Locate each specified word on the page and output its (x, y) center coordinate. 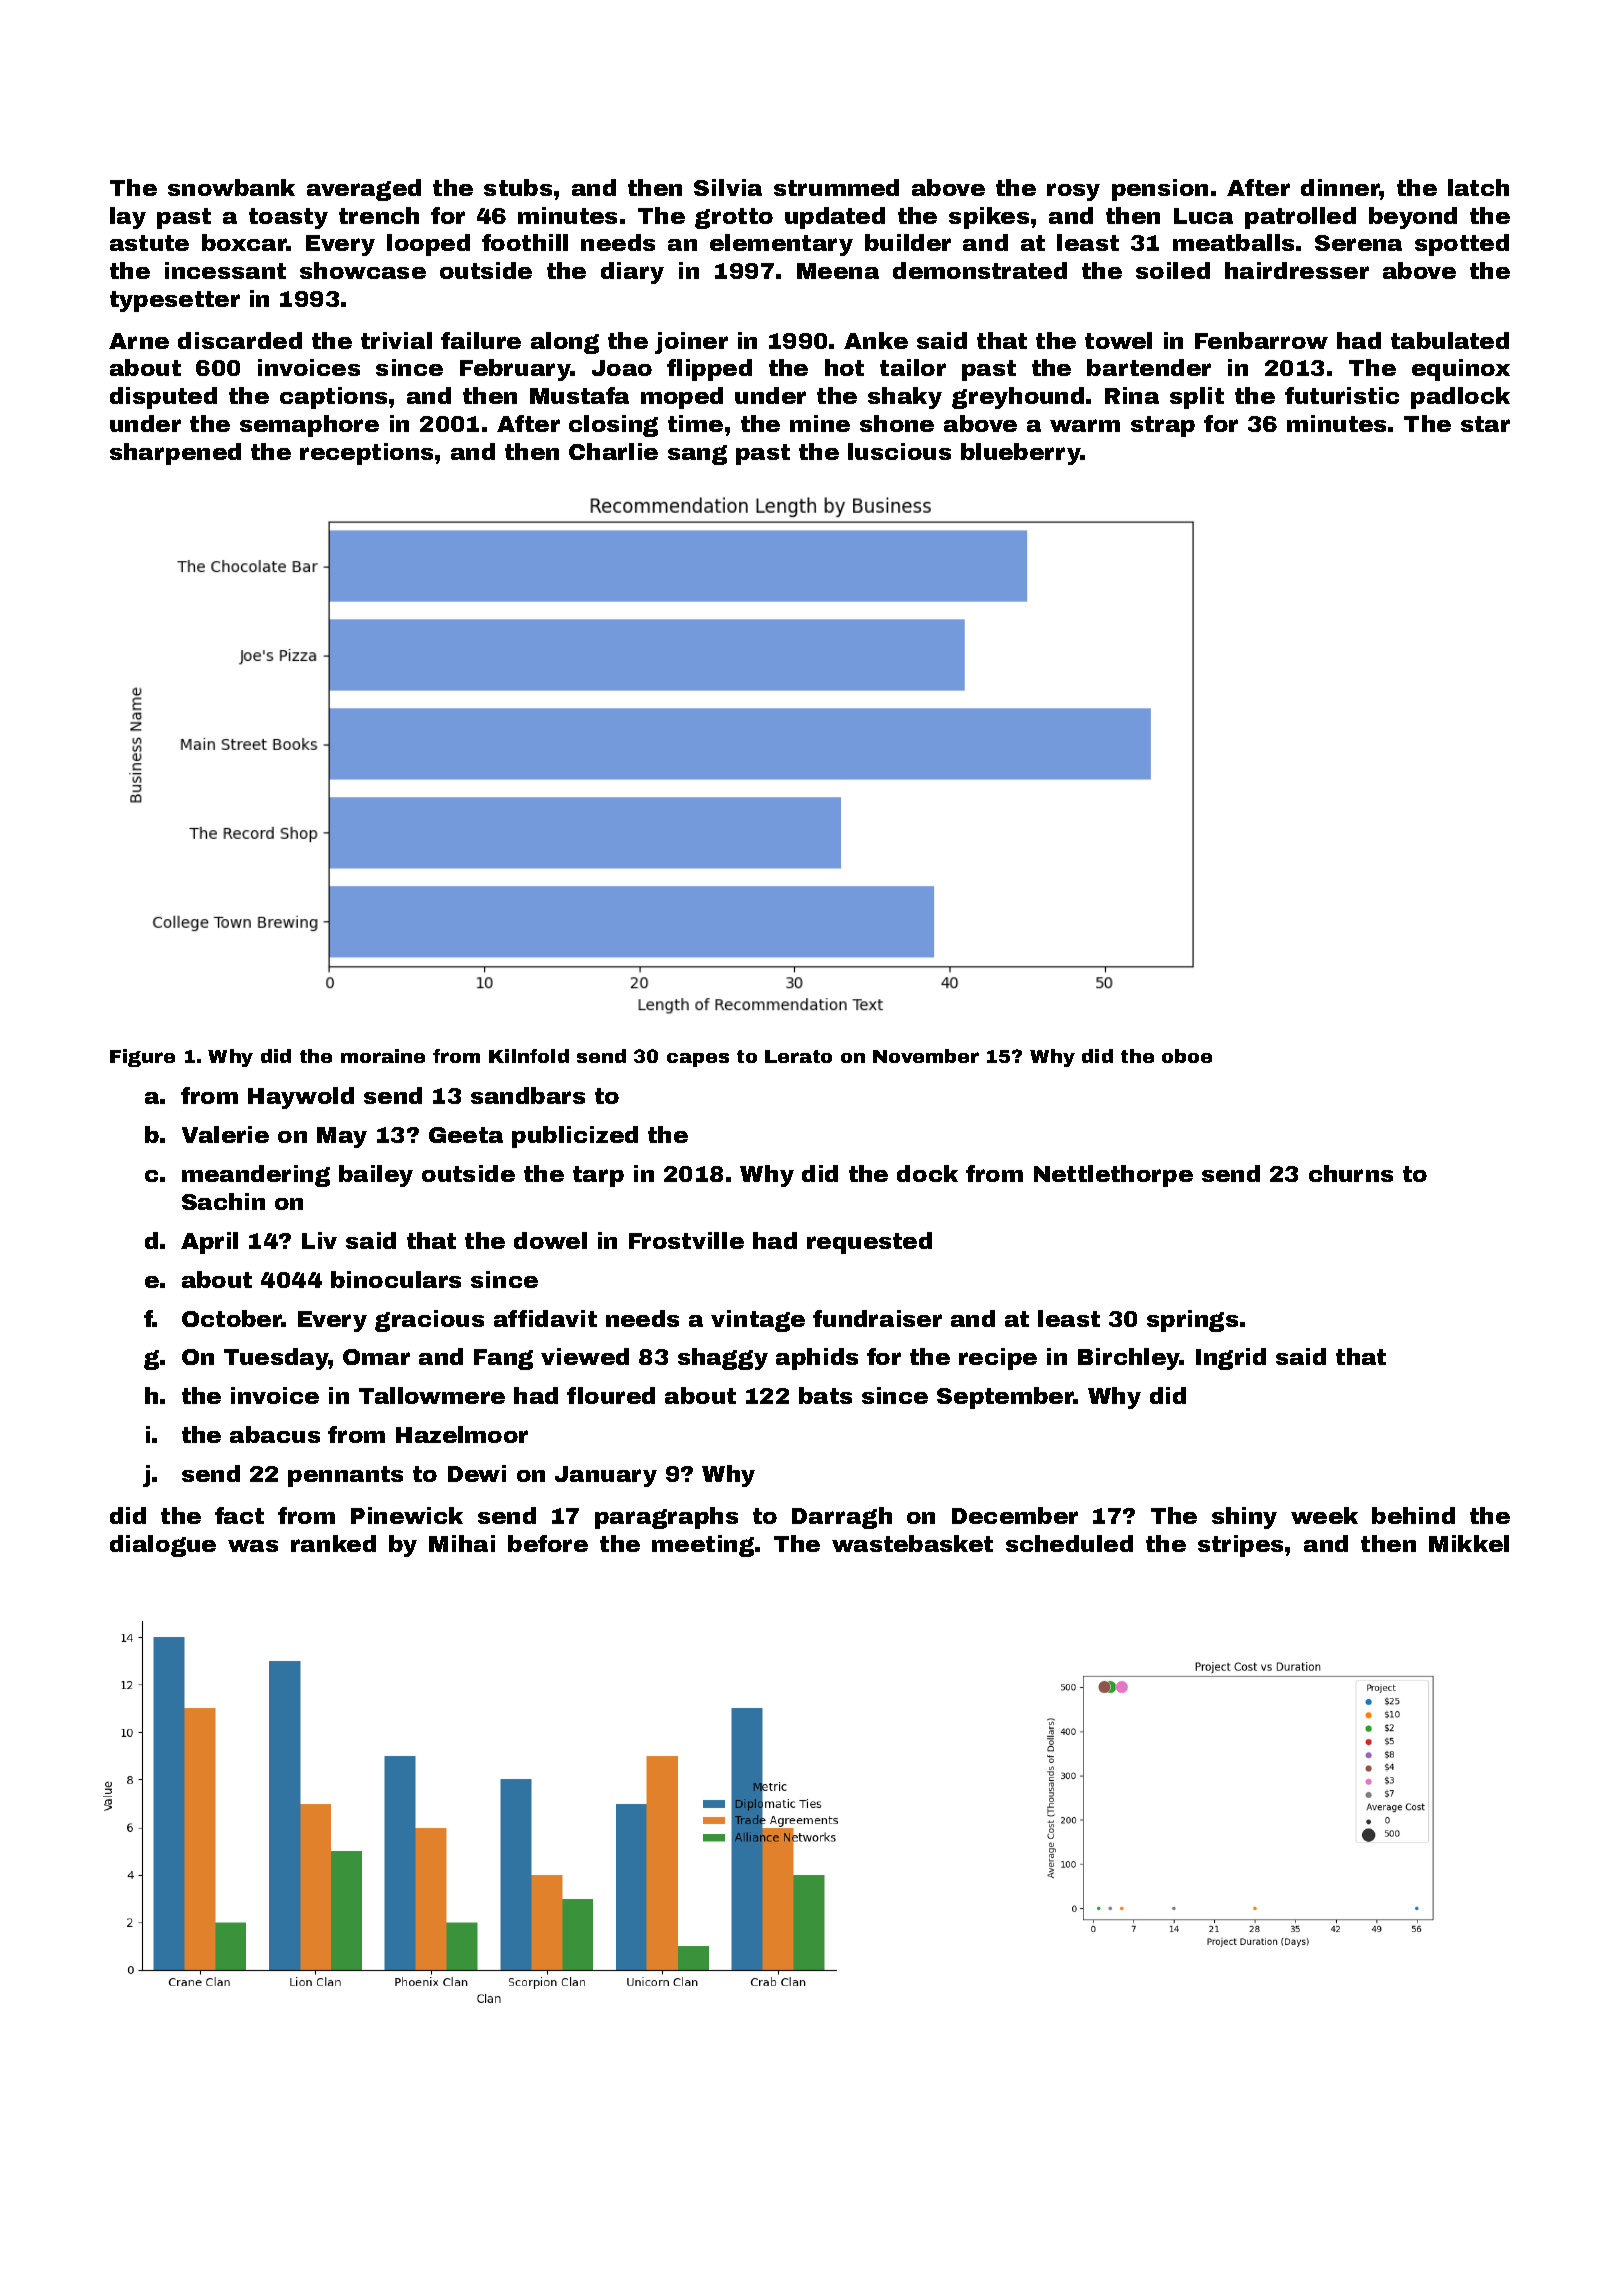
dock (927, 1173)
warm (1085, 425)
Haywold (301, 1098)
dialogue (163, 1546)
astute (149, 243)
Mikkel (1469, 1543)
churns (1351, 1173)
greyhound (1018, 398)
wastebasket (912, 1543)
